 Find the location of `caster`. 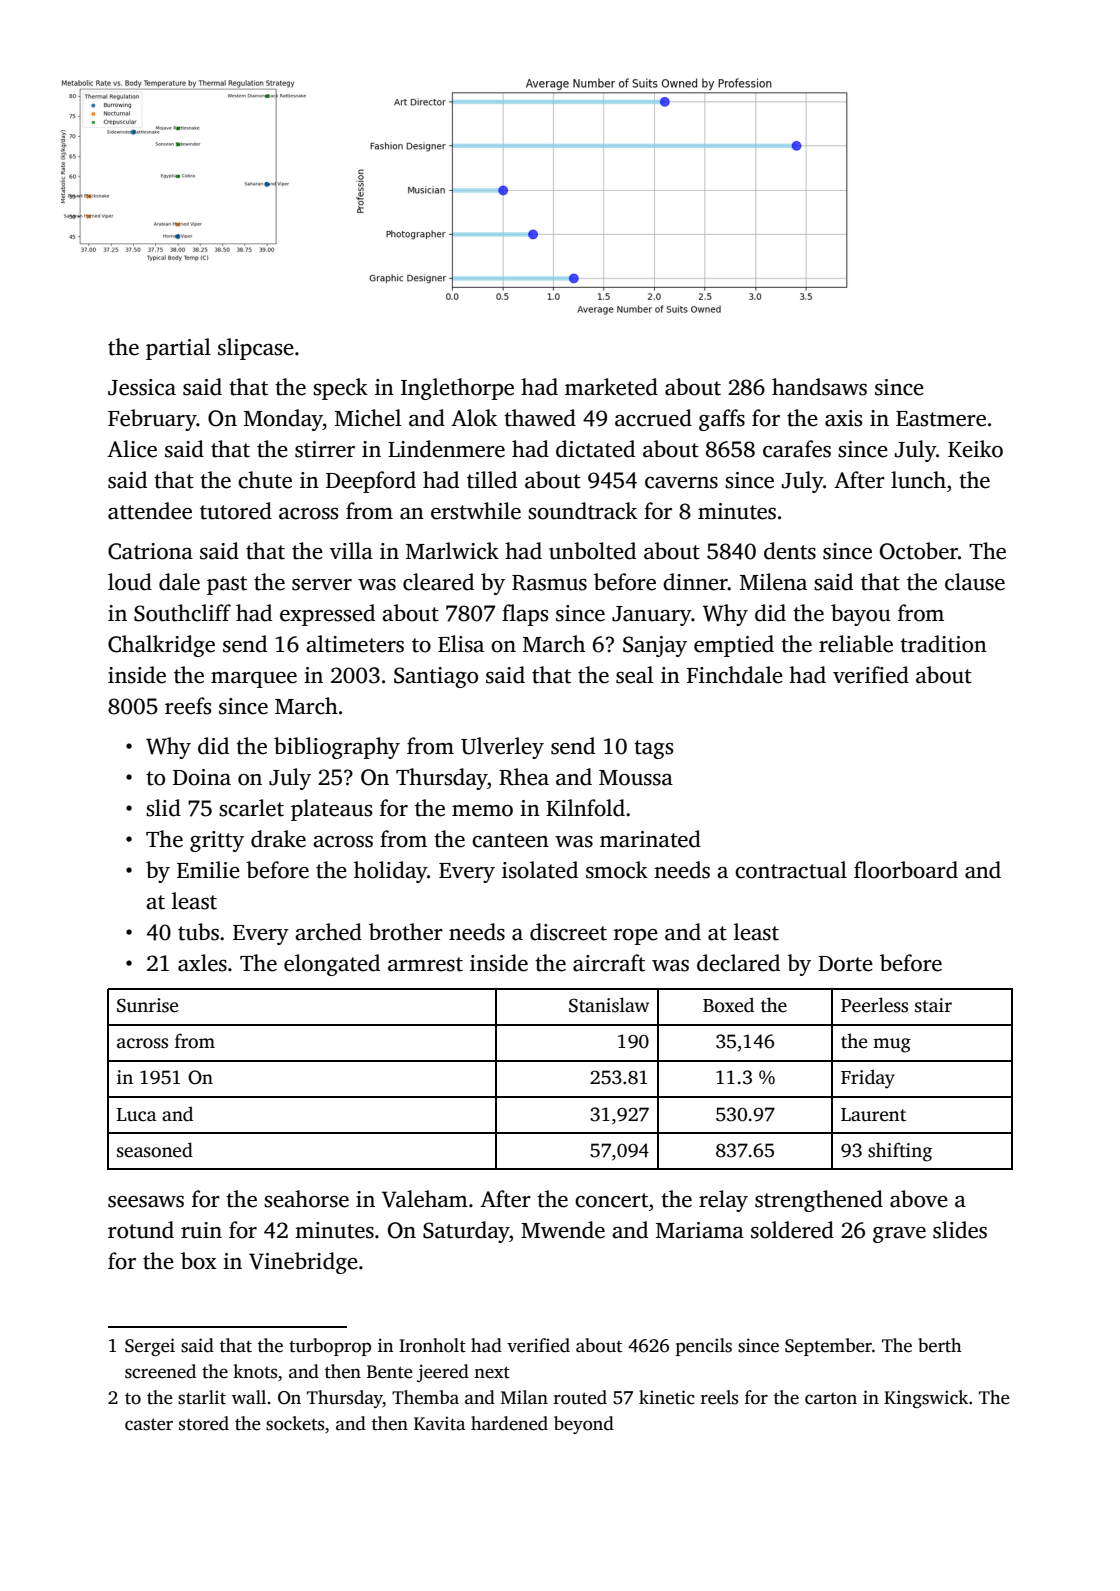

caster is located at coordinates (149, 1424).
